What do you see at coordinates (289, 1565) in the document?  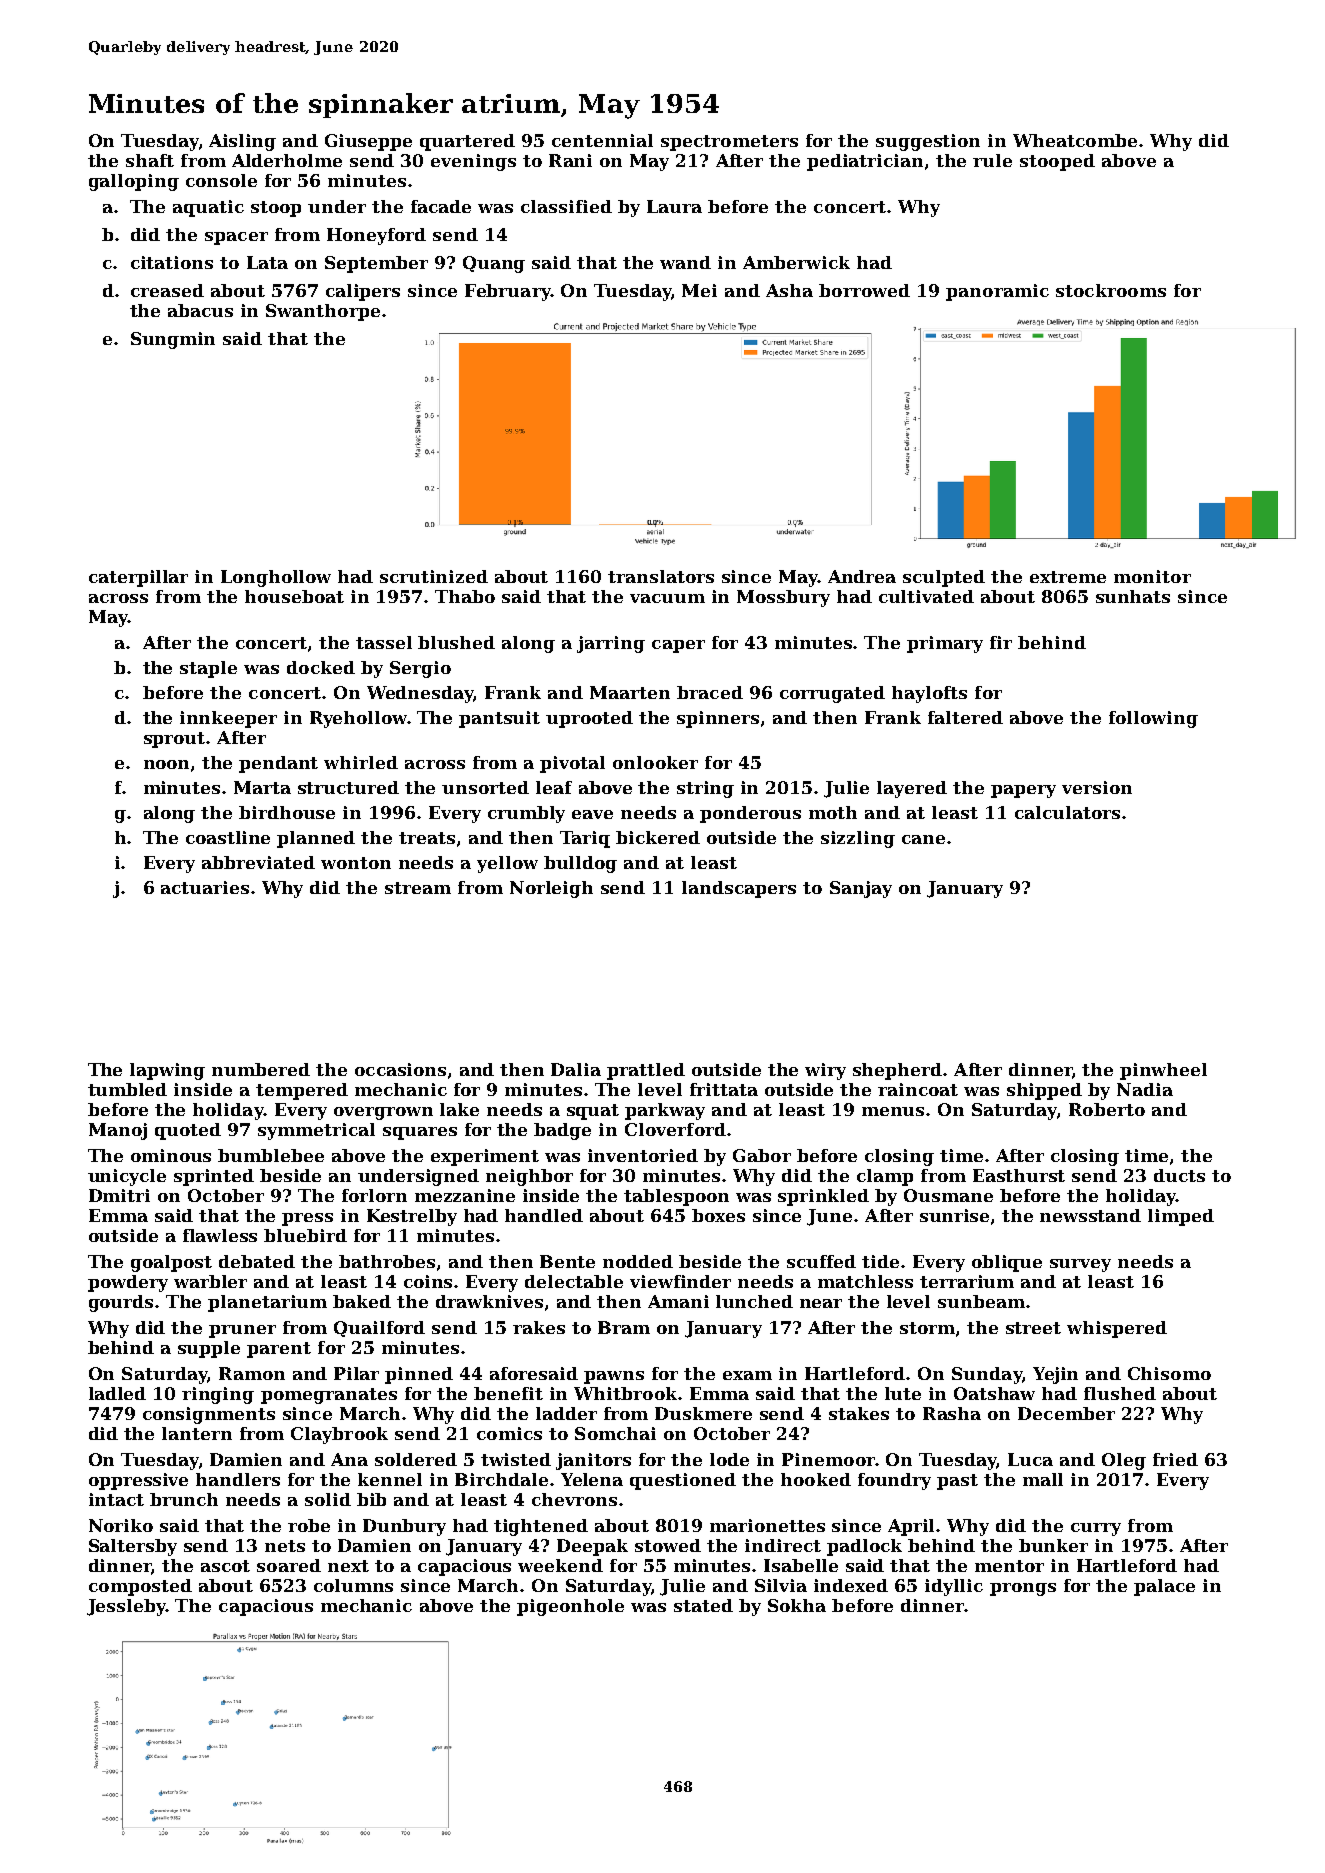 I see `soared` at bounding box center [289, 1565].
